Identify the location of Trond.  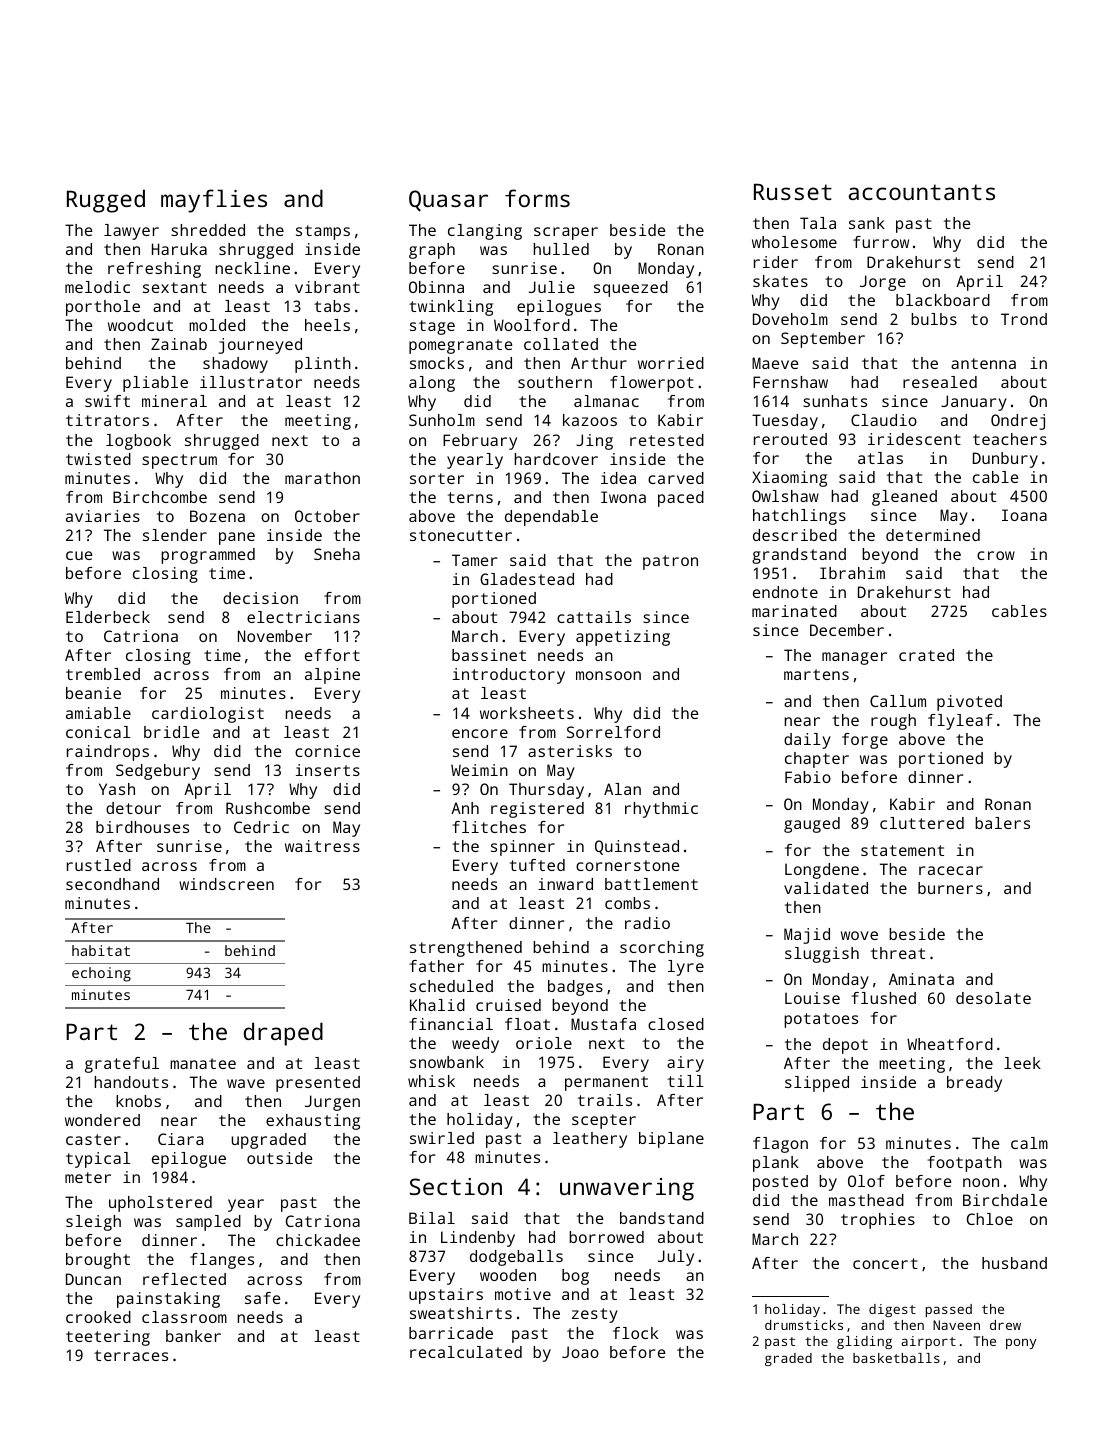
(1024, 319).
